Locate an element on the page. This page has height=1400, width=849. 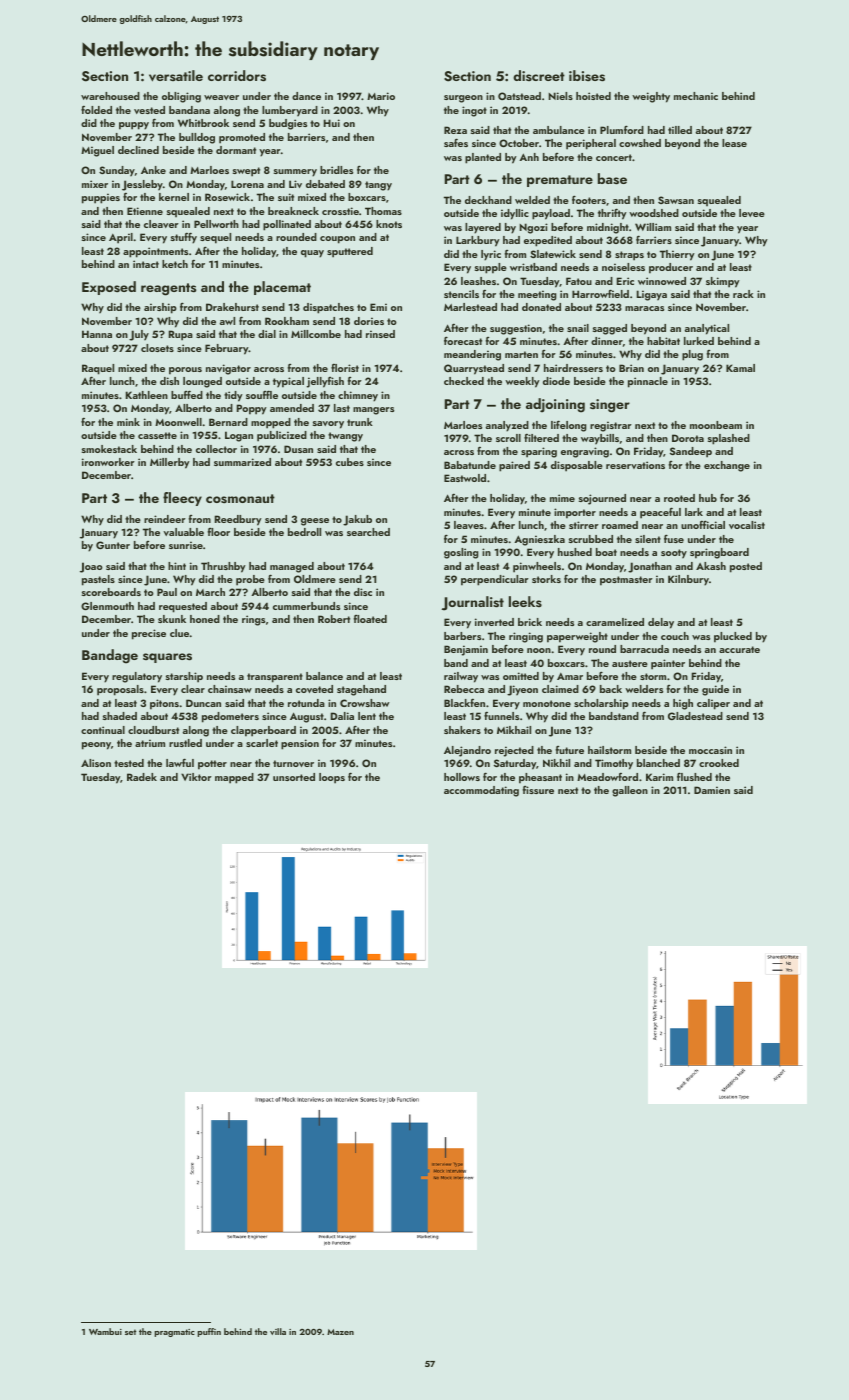
Mazen is located at coordinates (340, 1332).
